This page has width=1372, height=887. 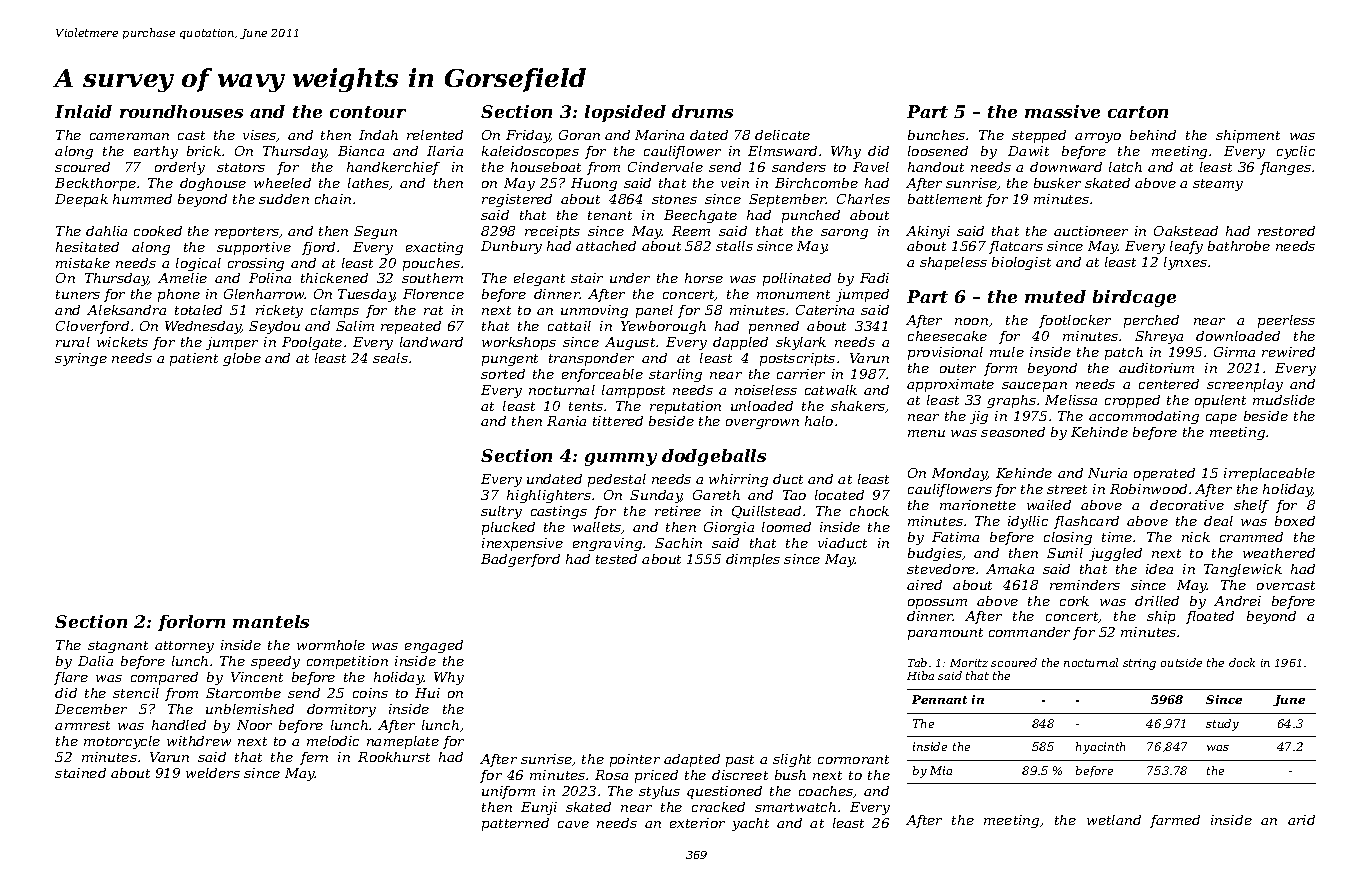 What do you see at coordinates (434, 646) in the page?
I see `engaged` at bounding box center [434, 646].
